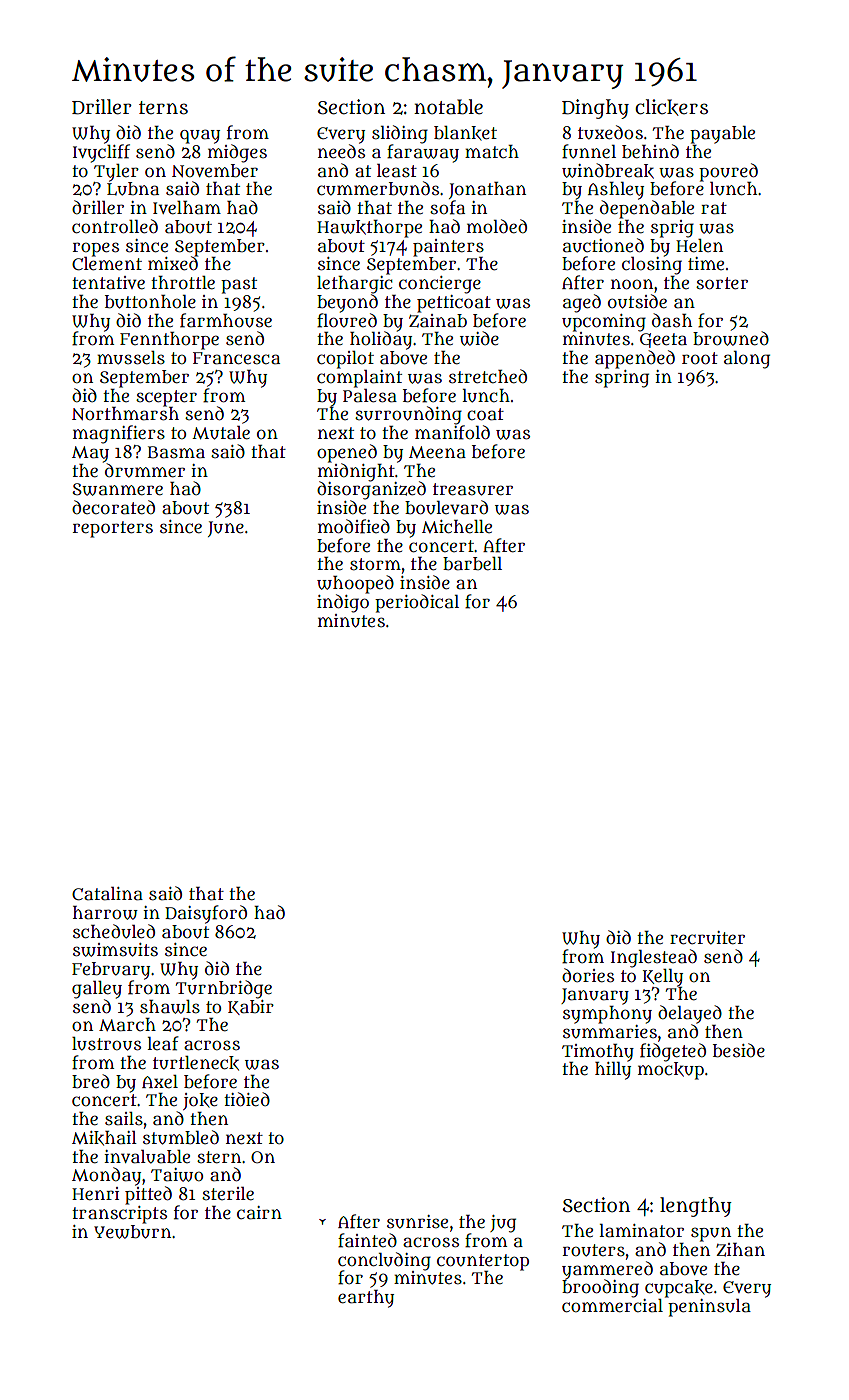  Describe the element at coordinates (709, 1308) in the document. I see `peninsula` at that location.
